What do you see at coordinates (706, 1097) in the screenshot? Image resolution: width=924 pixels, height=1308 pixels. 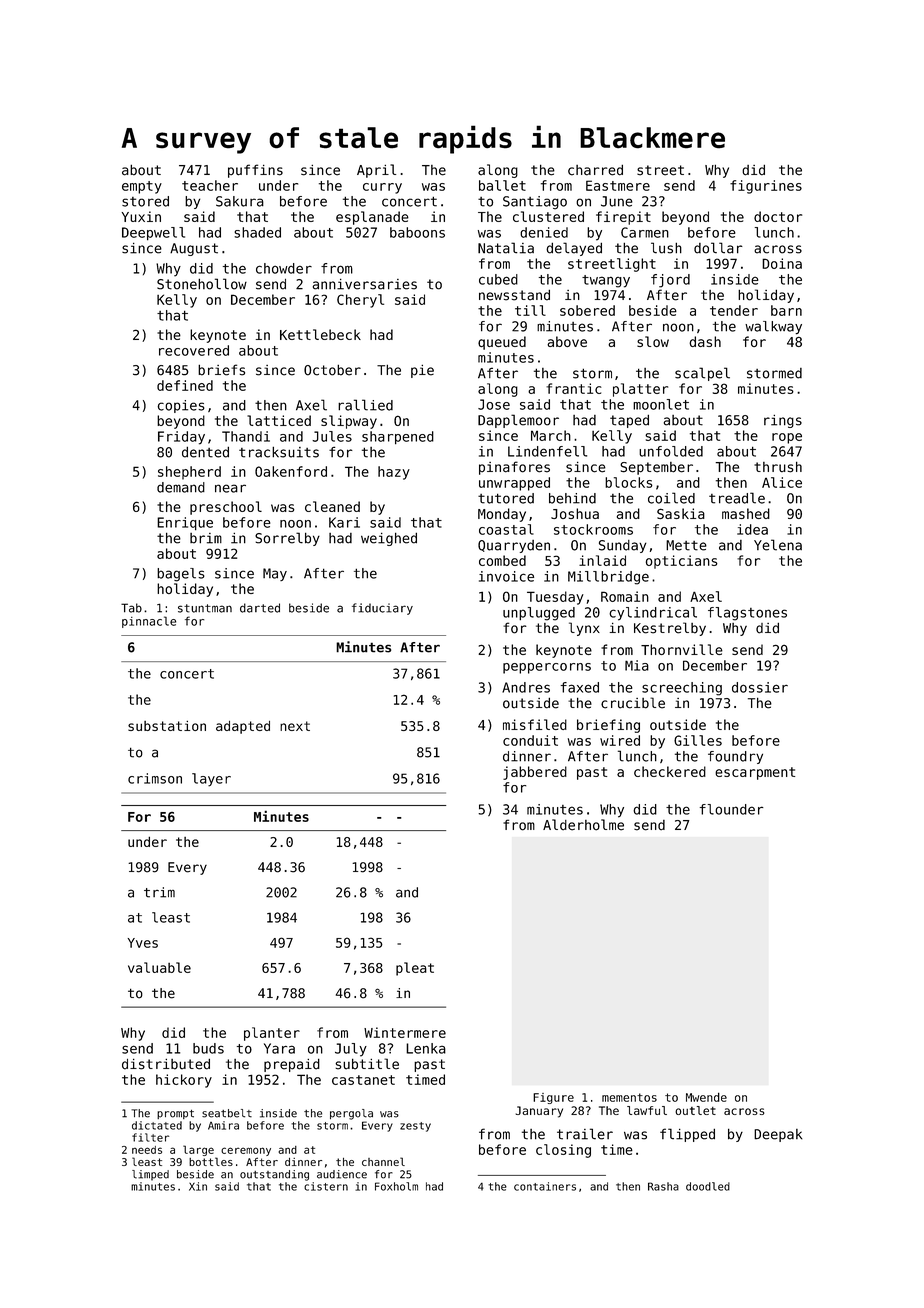 I see `Mwende` at bounding box center [706, 1097].
